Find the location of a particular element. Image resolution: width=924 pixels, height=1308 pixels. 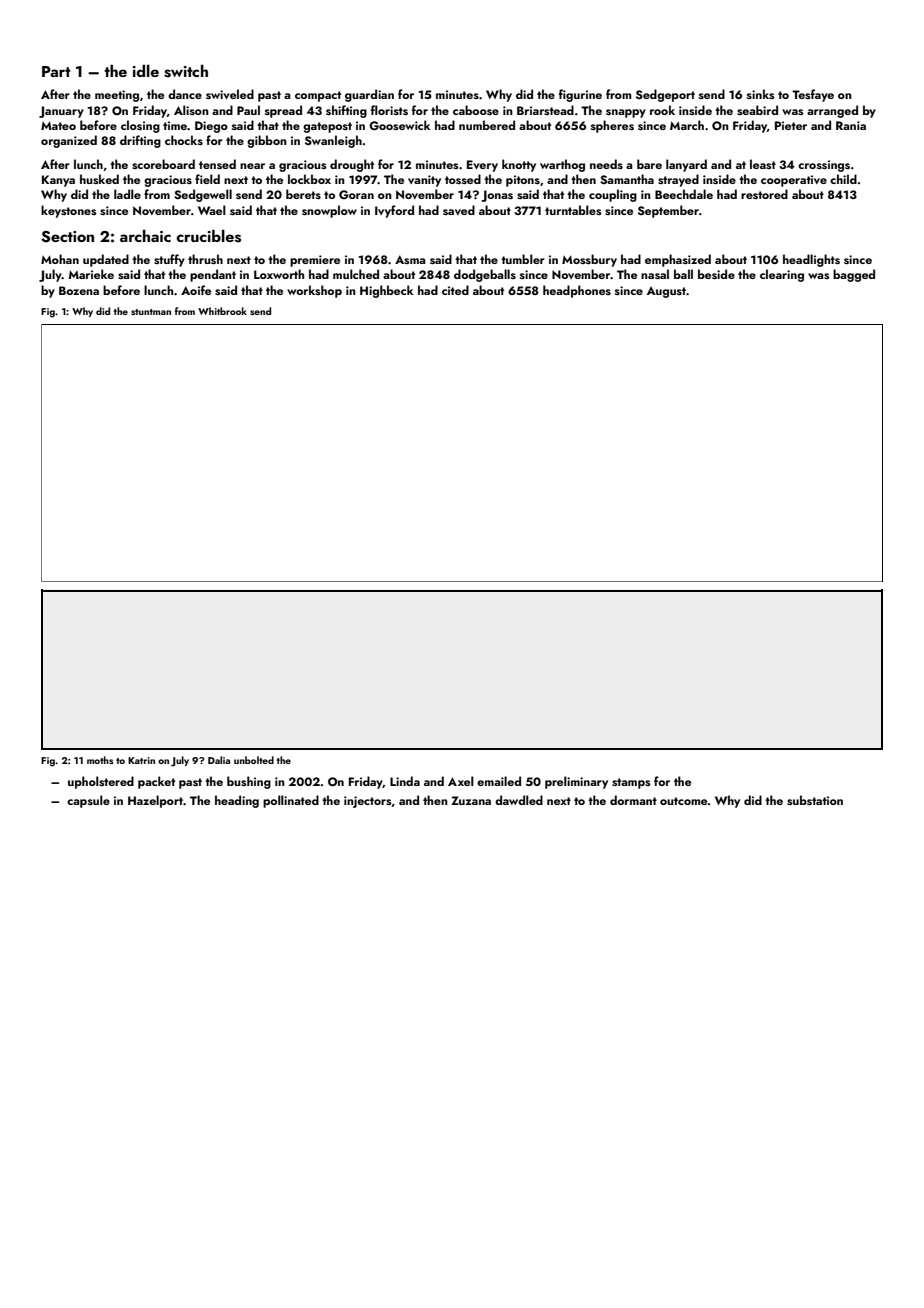

caboose is located at coordinates (476, 110).
